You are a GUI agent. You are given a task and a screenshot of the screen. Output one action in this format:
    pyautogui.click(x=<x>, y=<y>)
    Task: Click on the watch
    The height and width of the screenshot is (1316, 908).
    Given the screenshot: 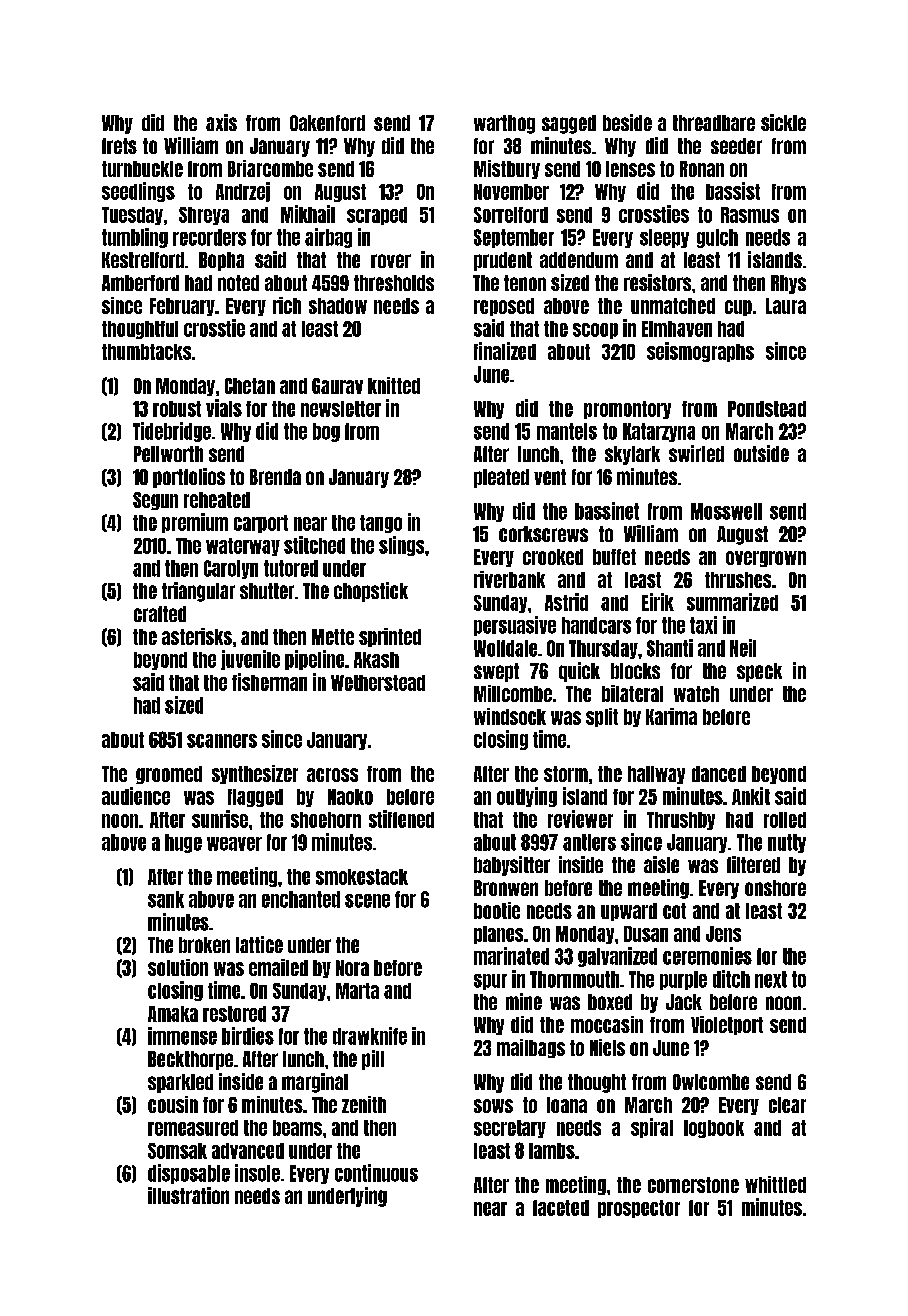 What is the action you would take?
    pyautogui.click(x=696, y=694)
